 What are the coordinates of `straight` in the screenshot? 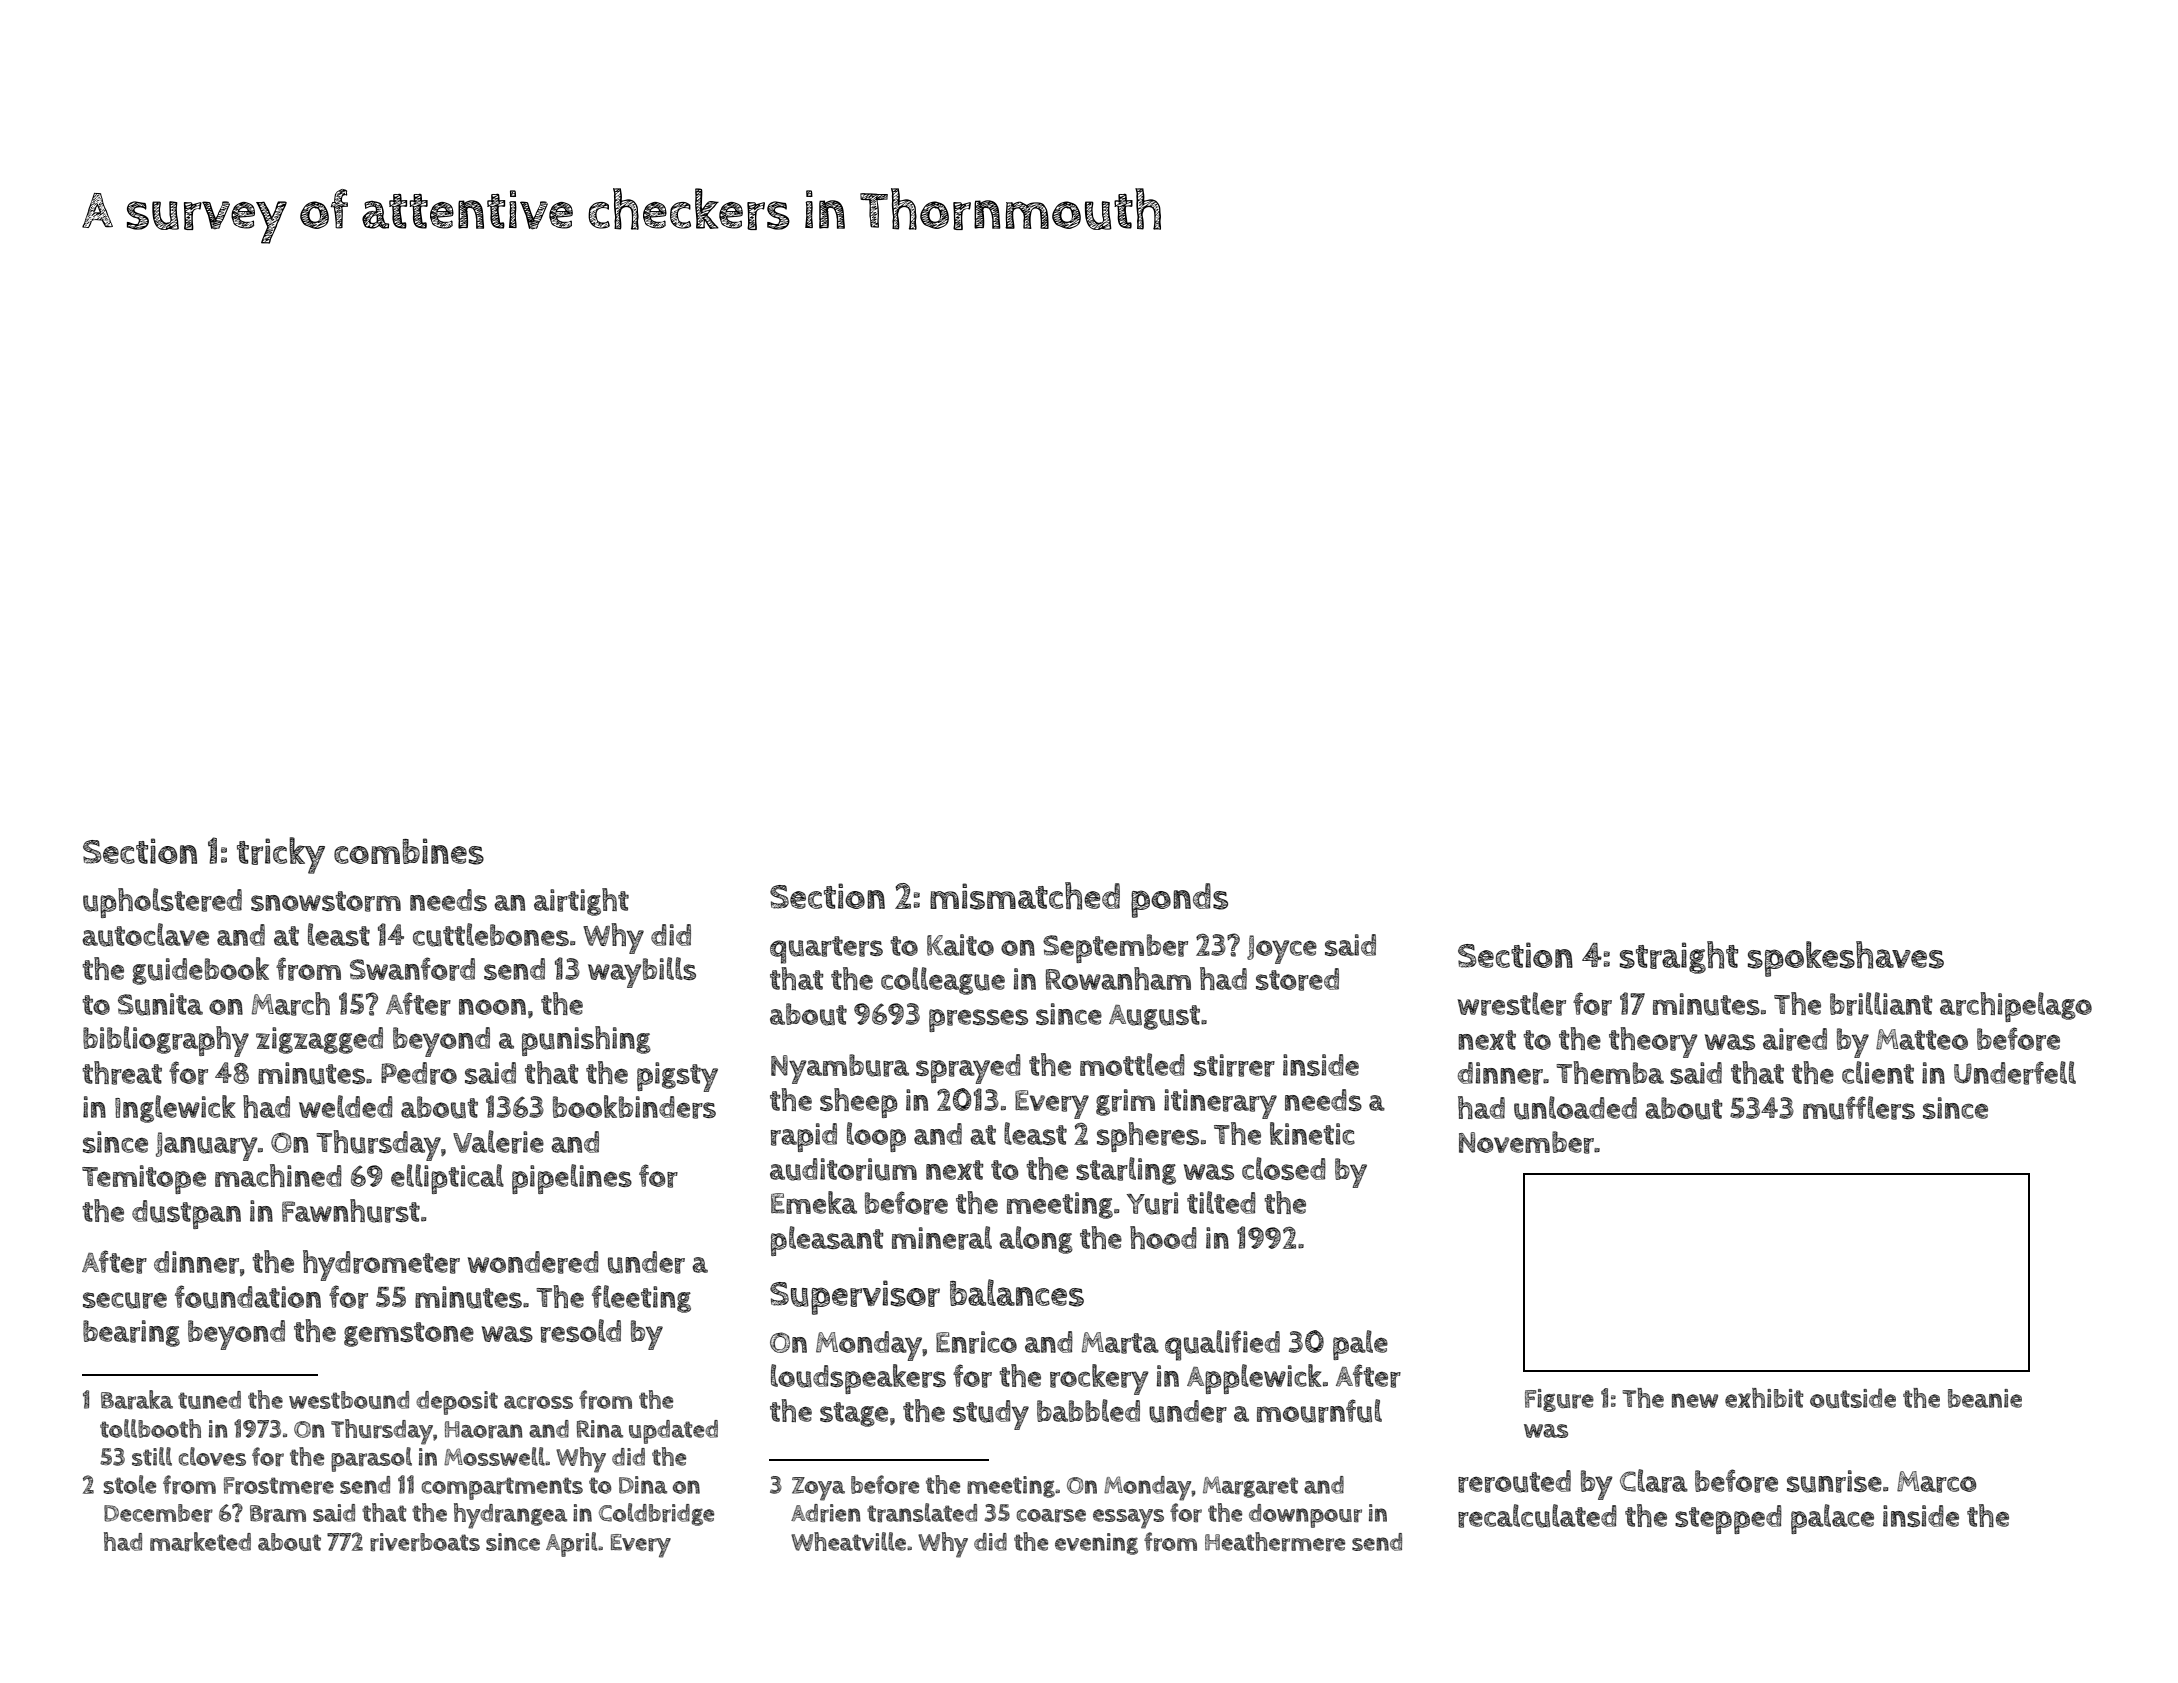 It's located at (1679, 957).
